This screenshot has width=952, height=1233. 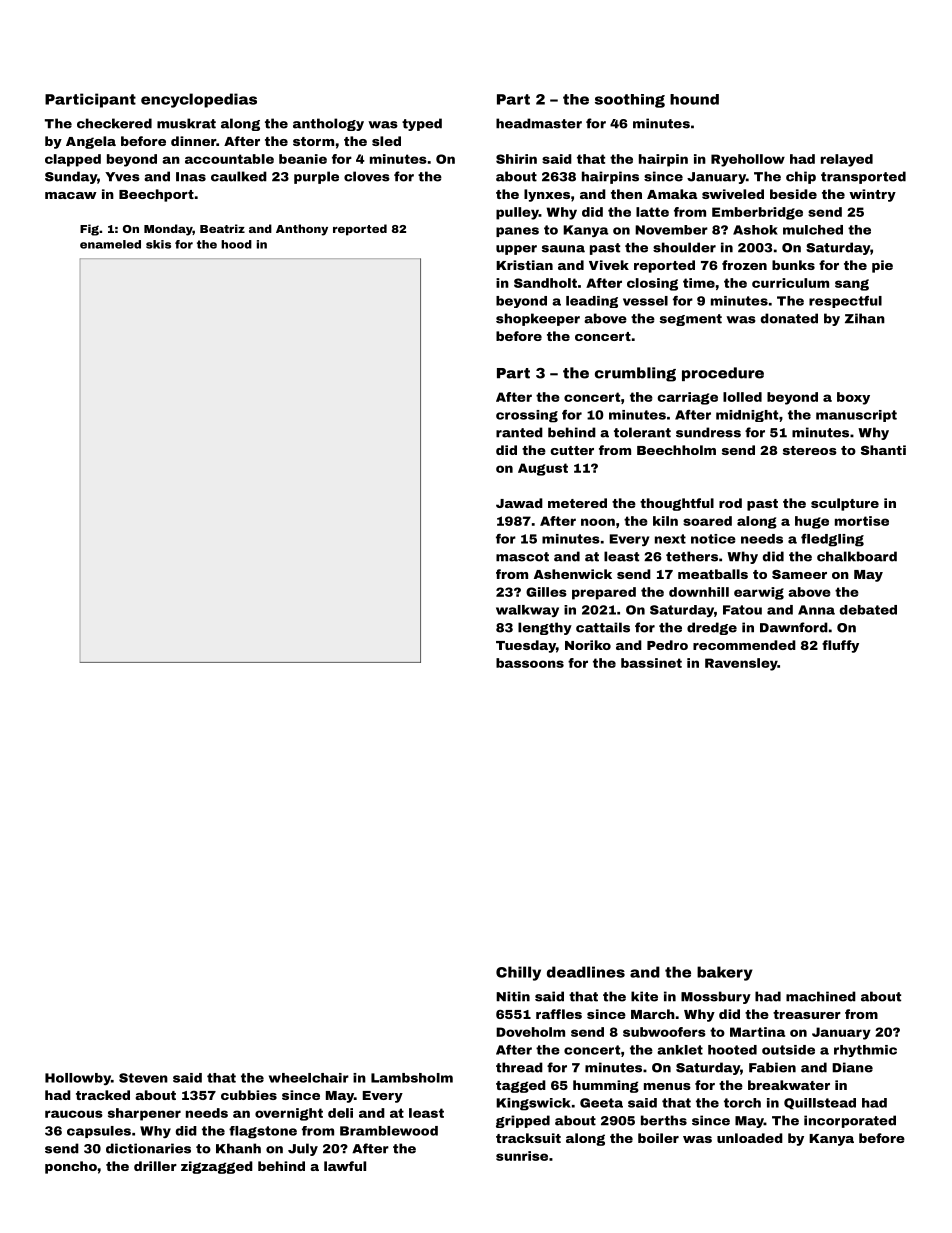 I want to click on Chilly, so click(x=518, y=973).
